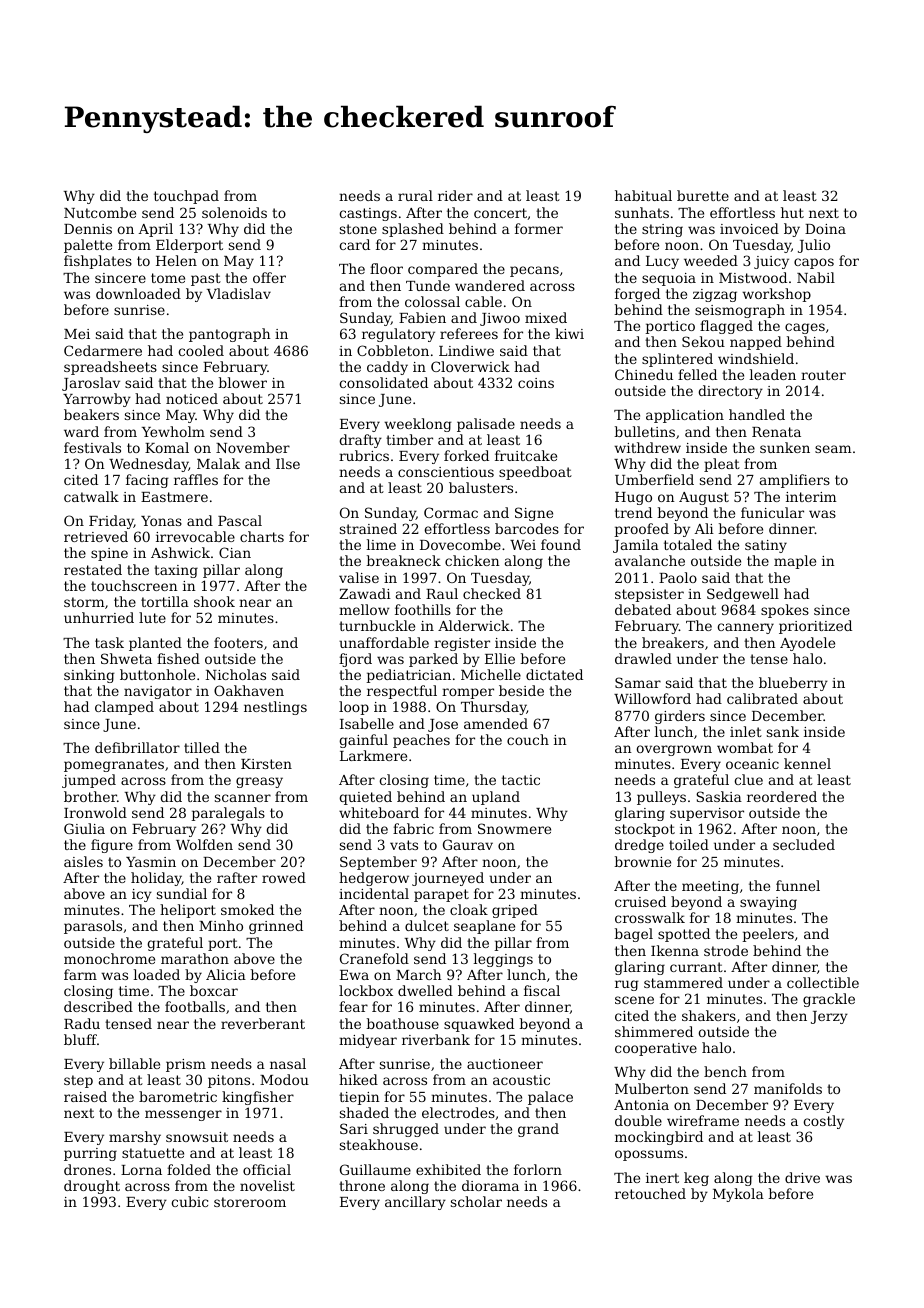  What do you see at coordinates (703, 195) in the image?
I see `burette` at bounding box center [703, 195].
